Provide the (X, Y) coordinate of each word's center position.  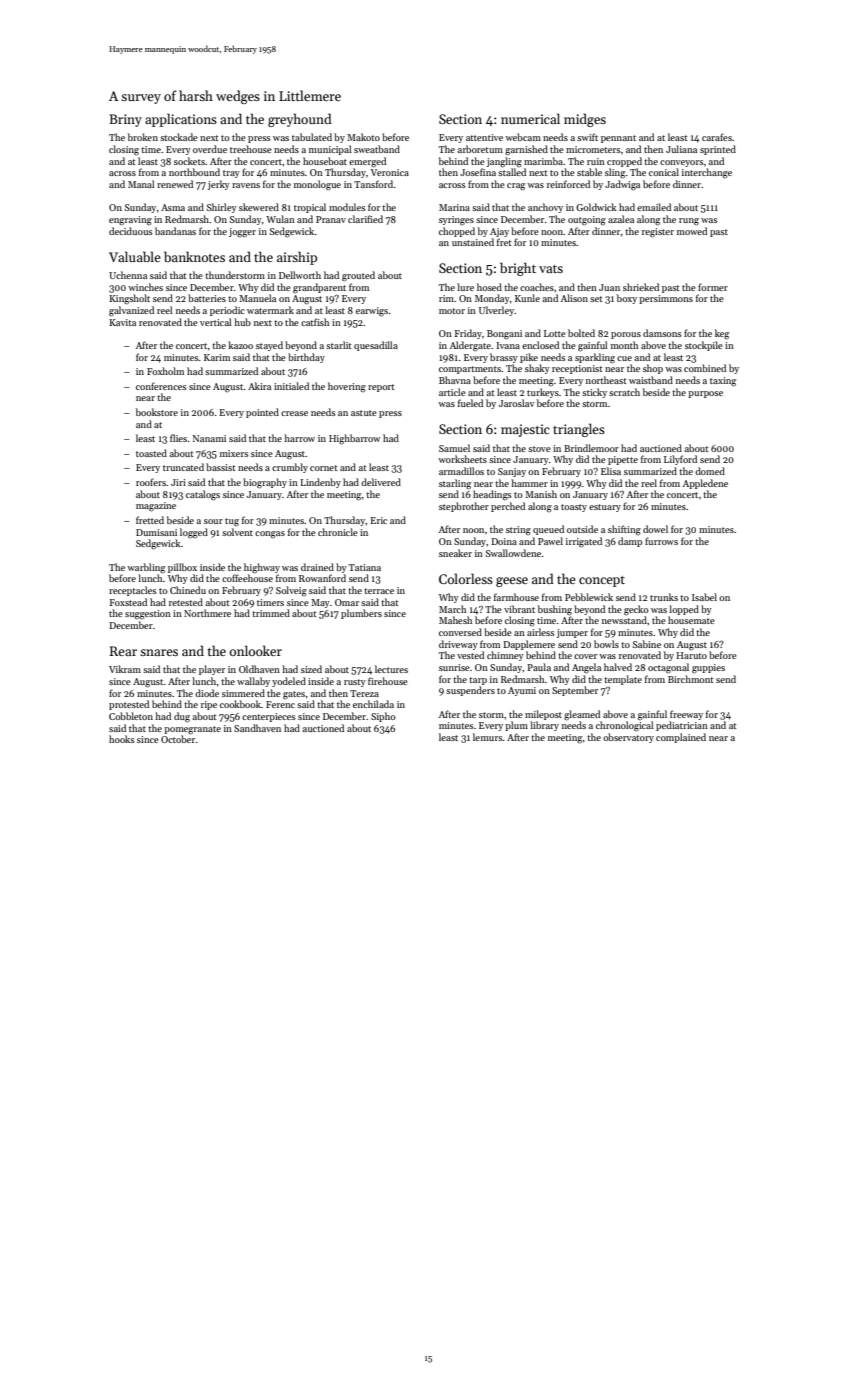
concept (602, 581)
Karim (217, 357)
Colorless (466, 578)
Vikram (125, 669)
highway (262, 568)
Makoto (363, 137)
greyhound (300, 120)
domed (710, 471)
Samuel (454, 448)
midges (585, 120)
